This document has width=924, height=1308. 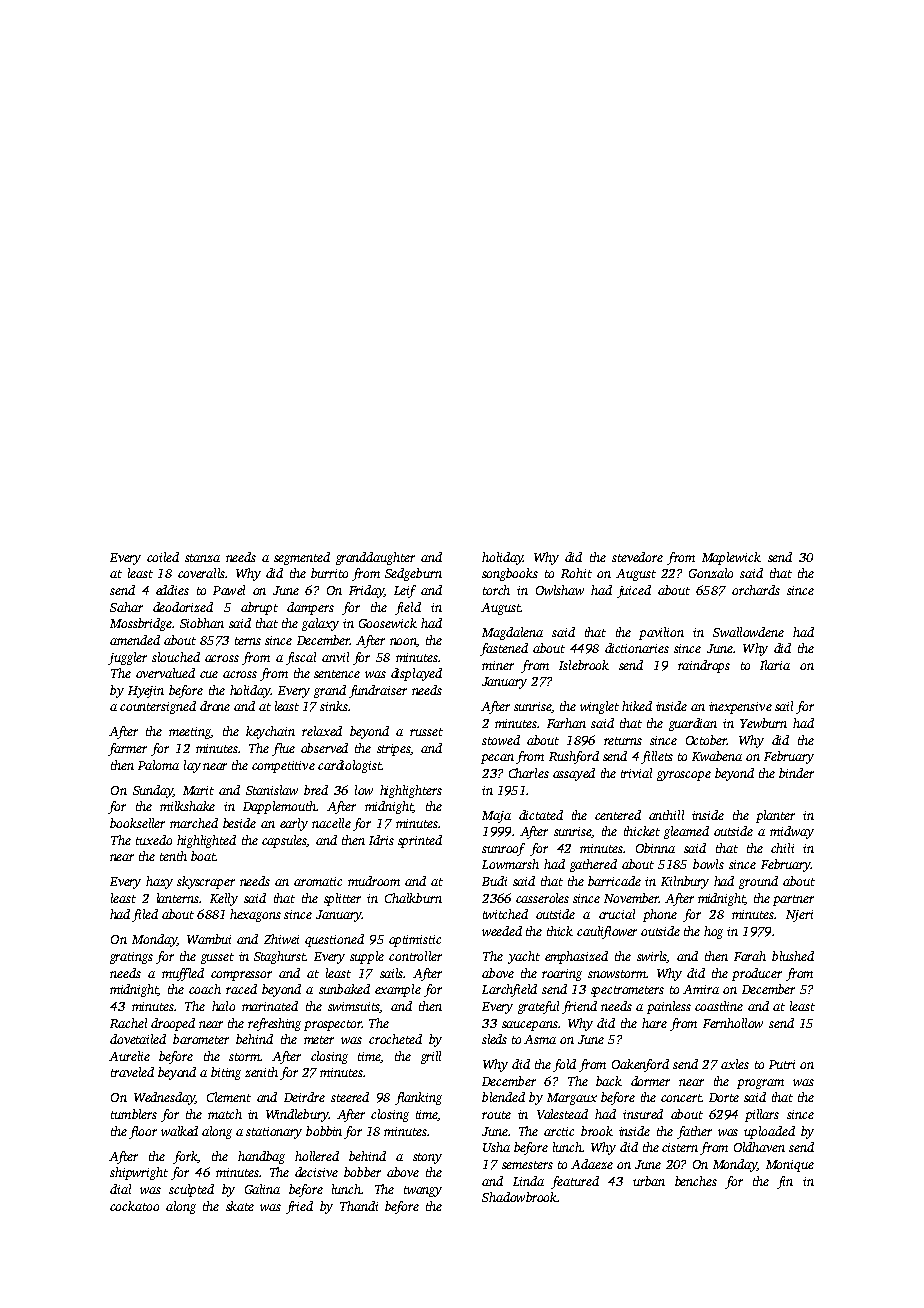 I want to click on fin, so click(x=785, y=1182).
